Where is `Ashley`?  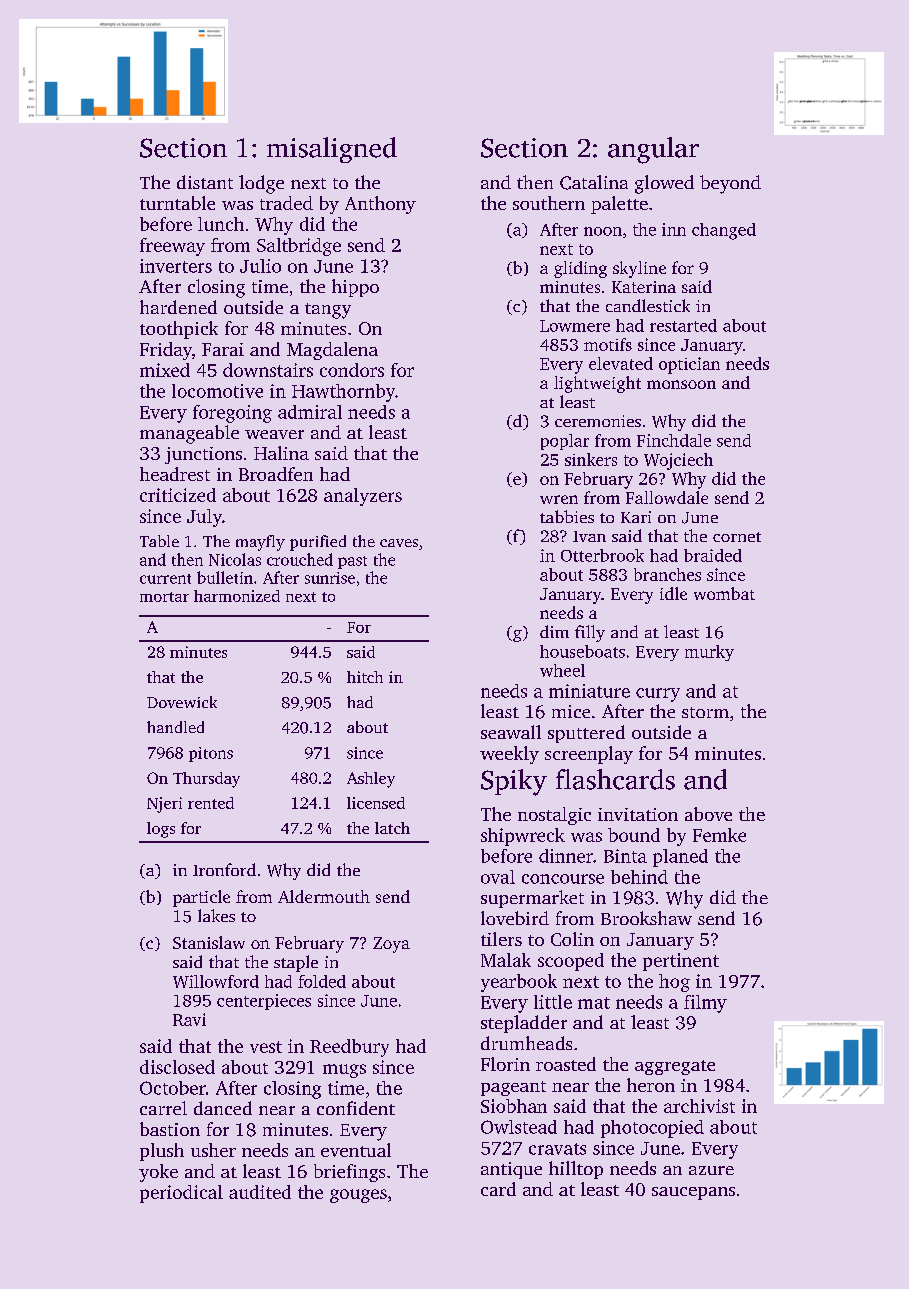 Ashley is located at coordinates (371, 780).
